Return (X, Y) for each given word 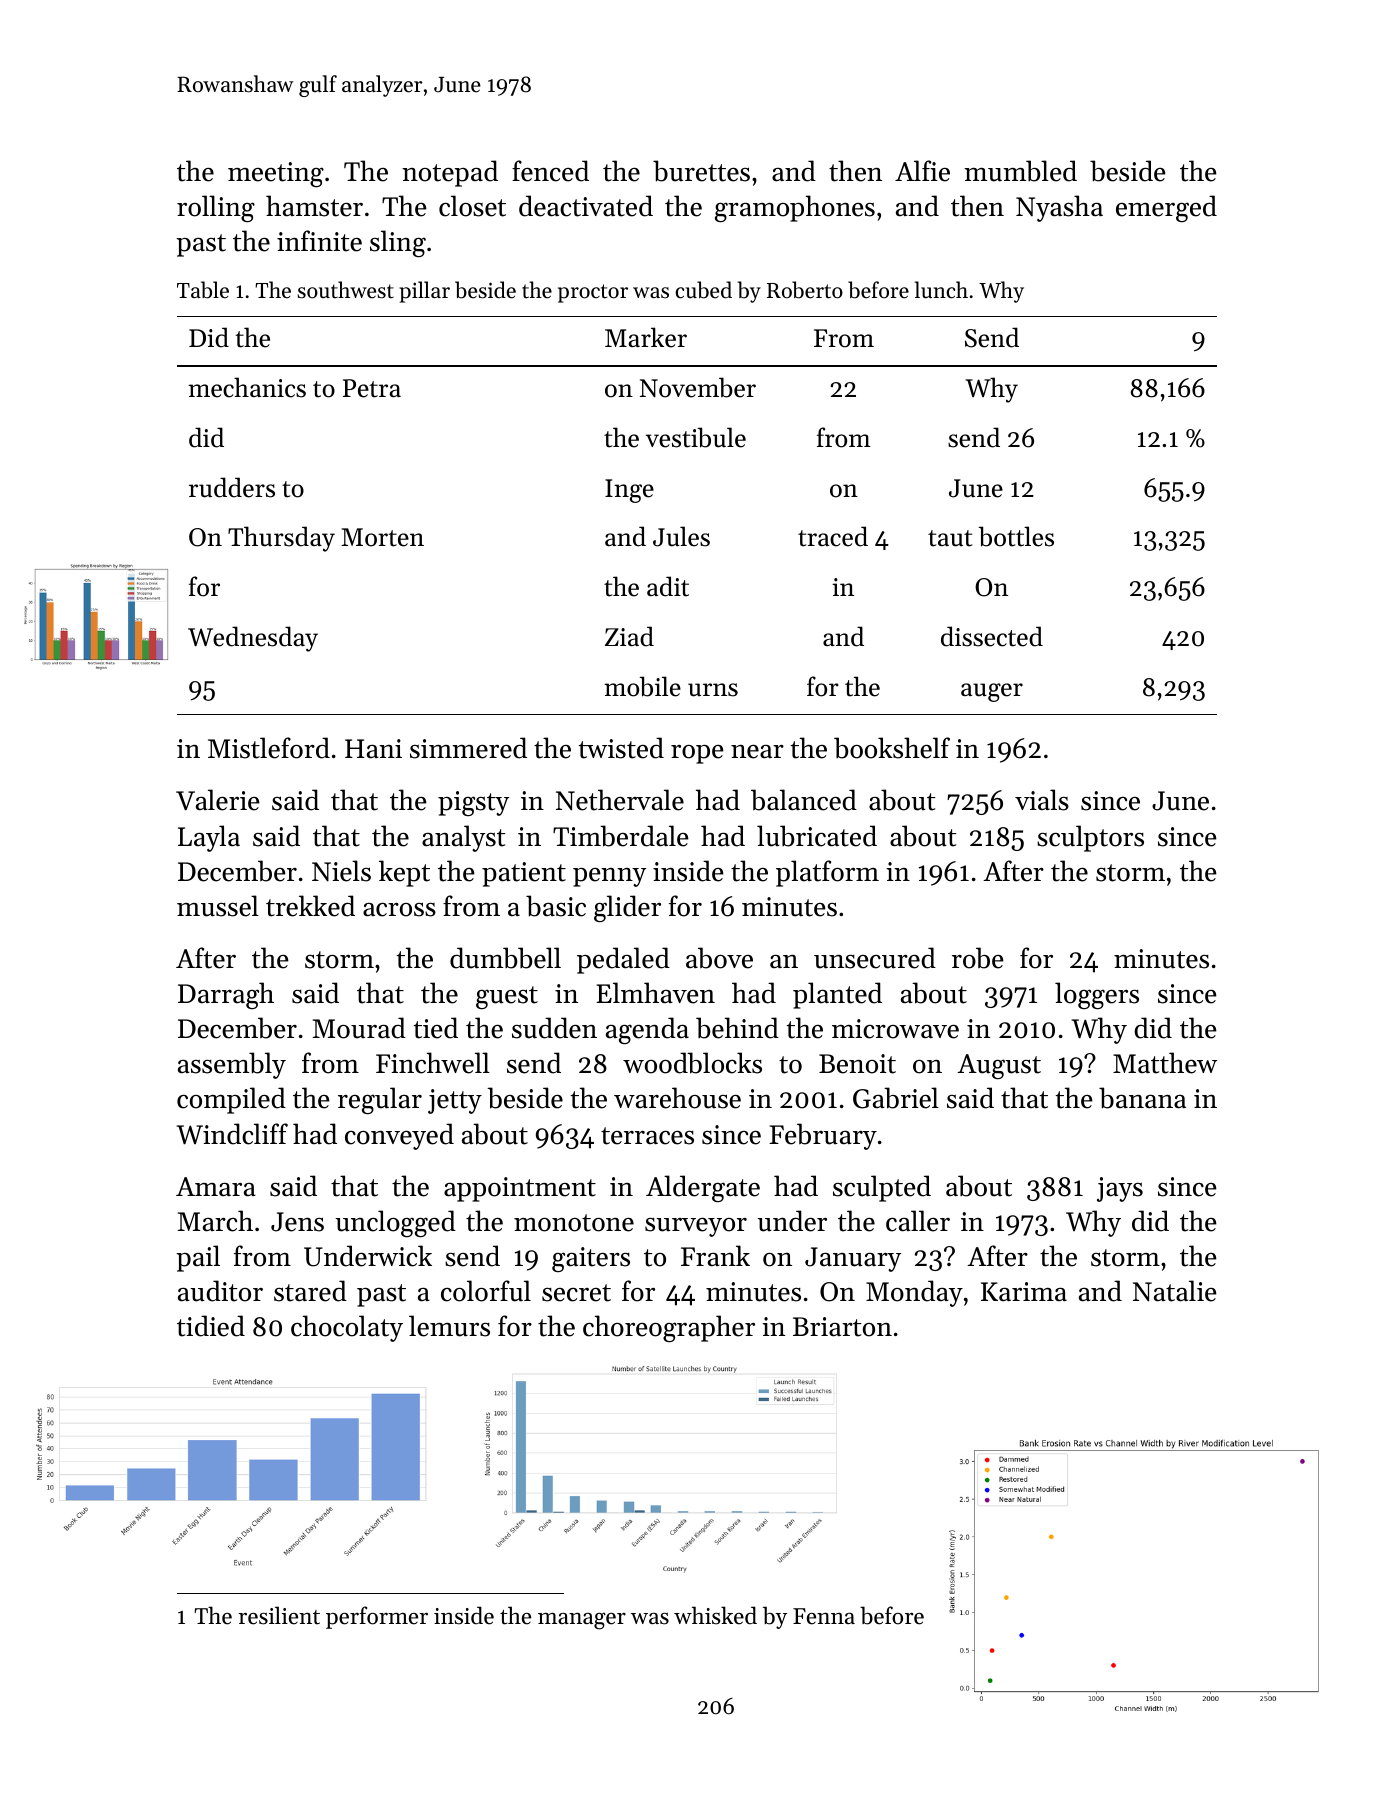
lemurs (449, 1326)
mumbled (1020, 171)
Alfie (922, 171)
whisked (715, 1615)
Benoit (857, 1064)
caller (918, 1221)
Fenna (824, 1616)
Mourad (359, 1028)
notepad (450, 173)
